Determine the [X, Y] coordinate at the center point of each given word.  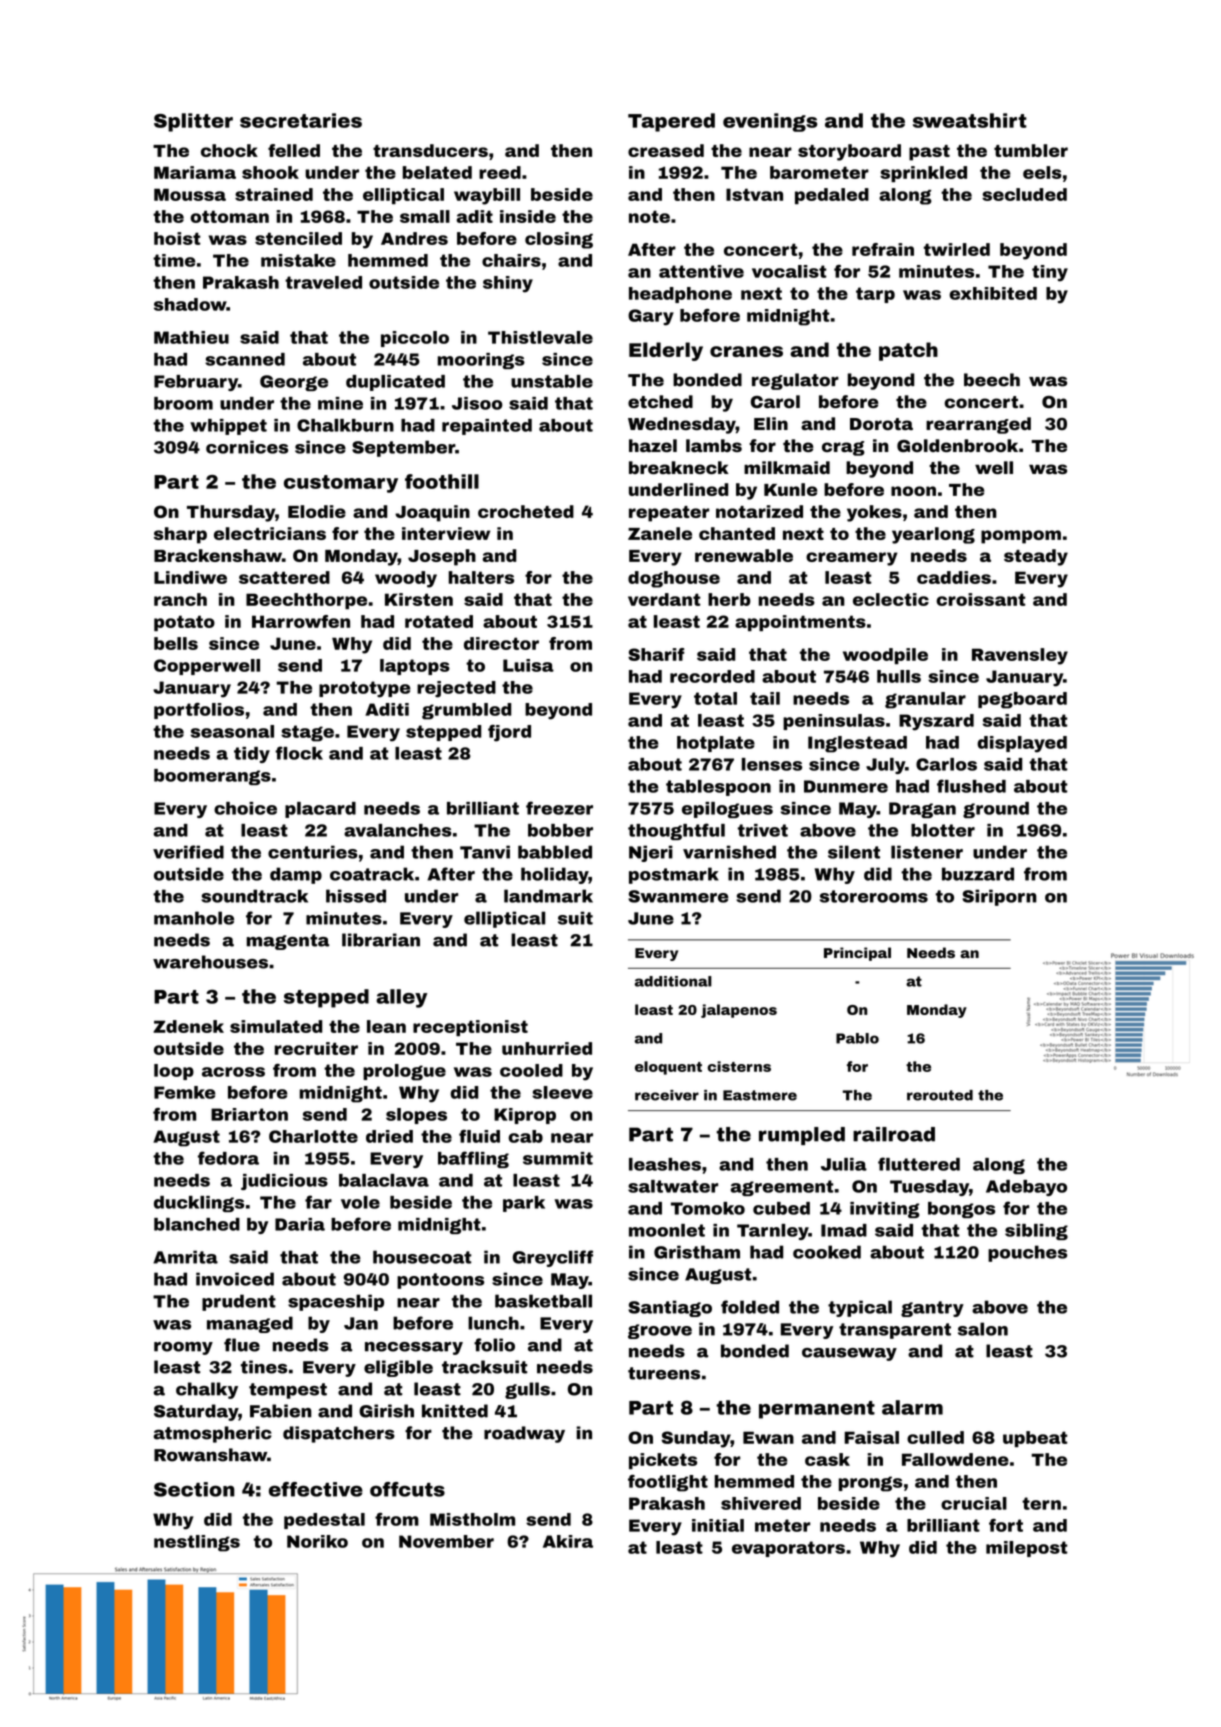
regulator [795, 381]
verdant [664, 599]
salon [983, 1329]
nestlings [197, 1543]
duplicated [395, 383]
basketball [543, 1301]
